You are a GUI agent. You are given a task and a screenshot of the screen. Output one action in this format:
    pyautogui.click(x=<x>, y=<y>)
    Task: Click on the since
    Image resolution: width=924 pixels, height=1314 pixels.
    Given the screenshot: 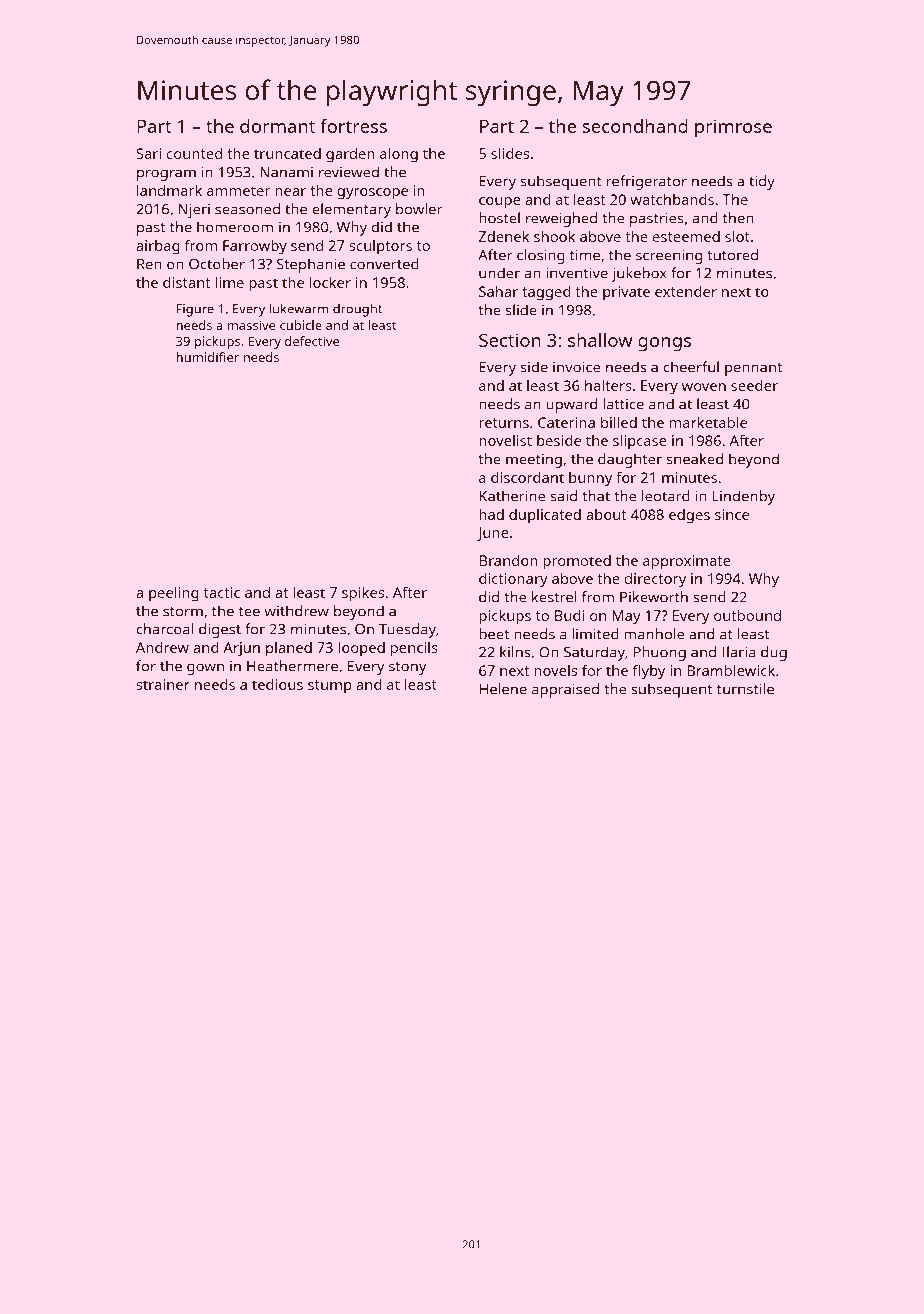 What is the action you would take?
    pyautogui.click(x=732, y=514)
